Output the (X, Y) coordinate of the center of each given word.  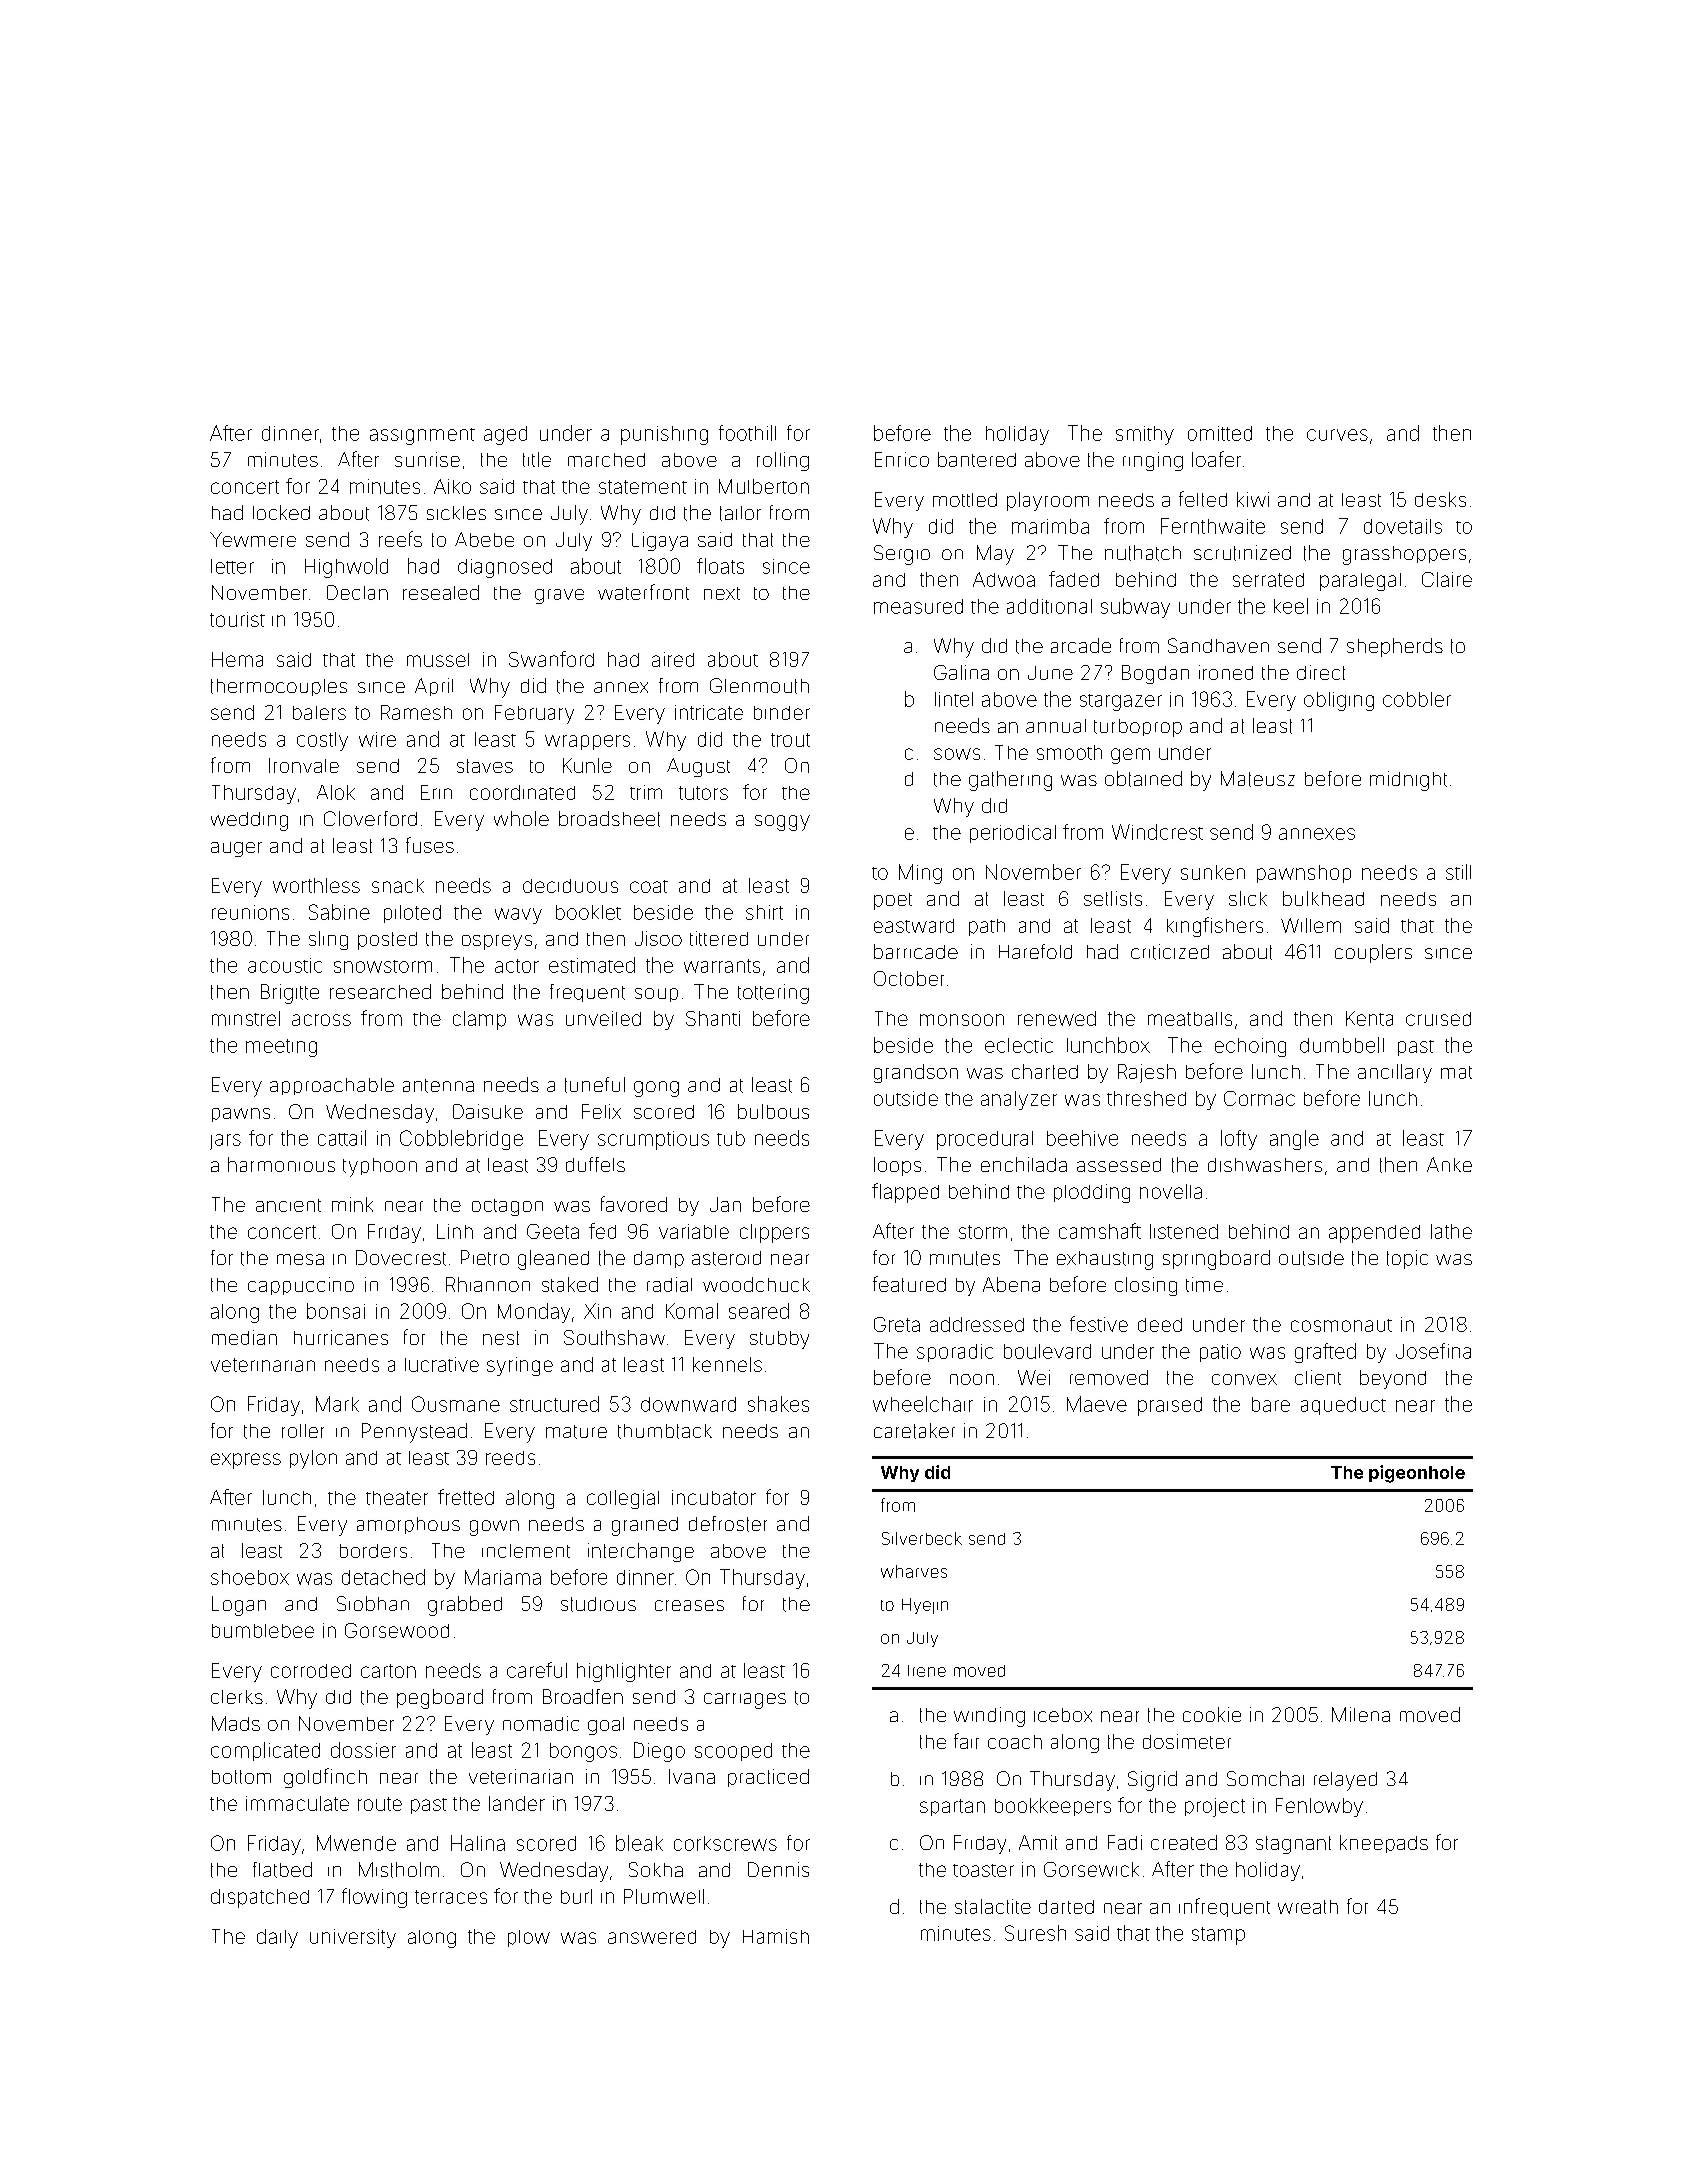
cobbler (1417, 699)
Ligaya (660, 541)
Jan (725, 1204)
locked (281, 512)
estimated (592, 965)
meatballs (1190, 1019)
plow (529, 1938)
